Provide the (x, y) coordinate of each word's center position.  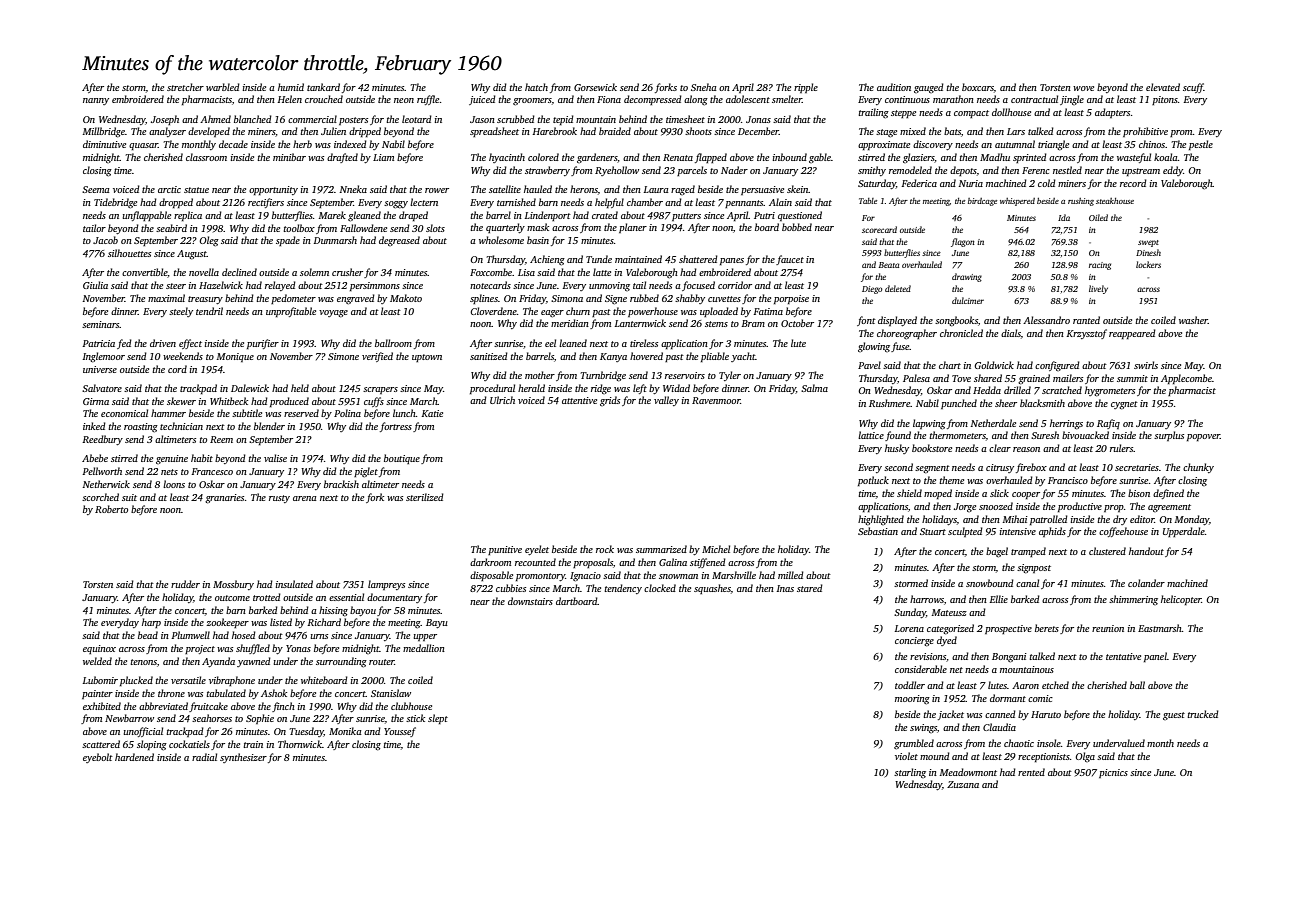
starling (910, 773)
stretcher (185, 87)
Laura (656, 189)
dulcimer (968, 300)
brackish (341, 484)
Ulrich (502, 400)
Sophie (260, 719)
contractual (1034, 99)
